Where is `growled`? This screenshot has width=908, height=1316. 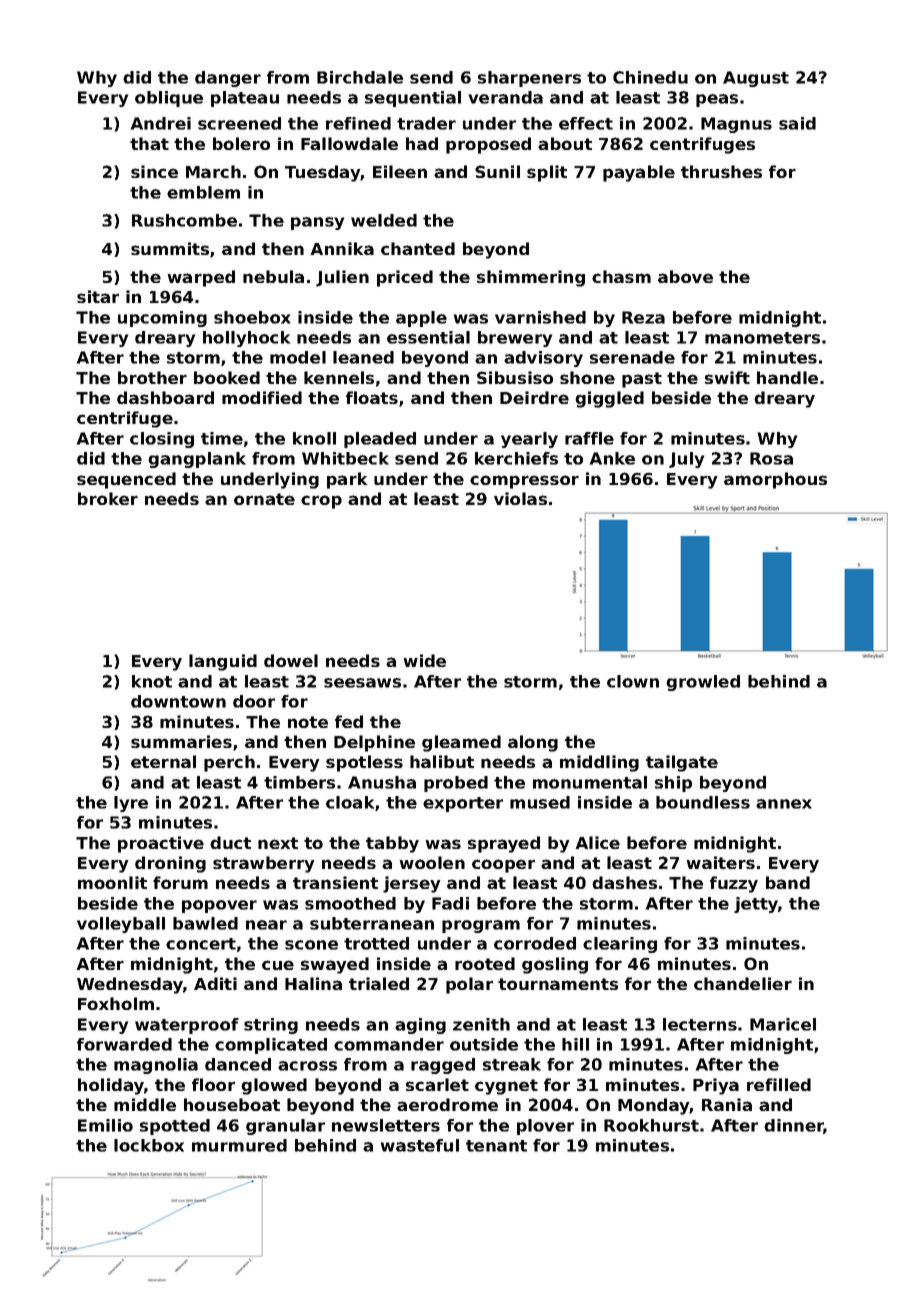 growled is located at coordinates (703, 683).
